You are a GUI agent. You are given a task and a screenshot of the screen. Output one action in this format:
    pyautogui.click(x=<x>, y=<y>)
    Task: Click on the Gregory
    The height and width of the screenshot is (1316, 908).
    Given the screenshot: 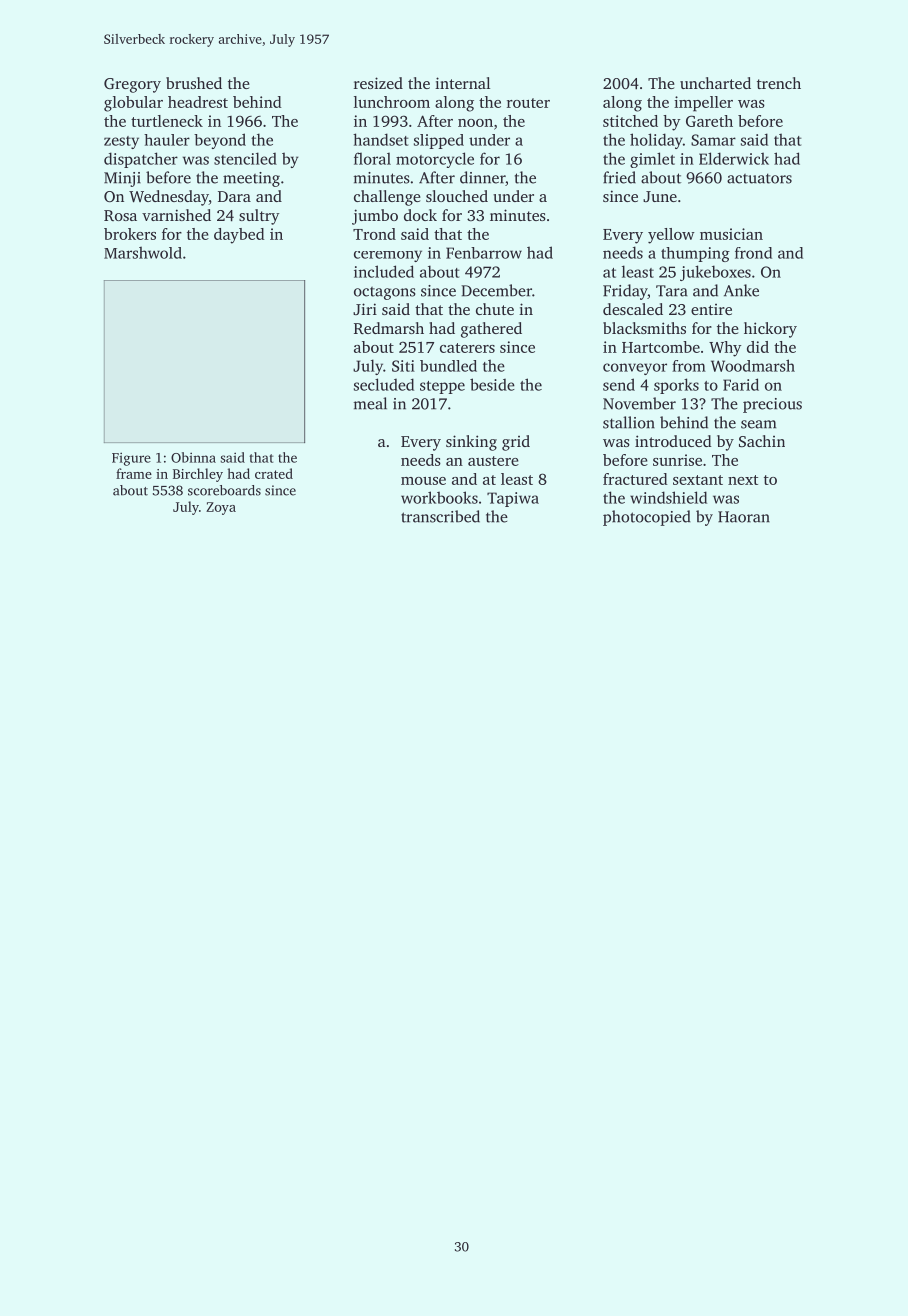 What is the action you would take?
    pyautogui.click(x=132, y=85)
